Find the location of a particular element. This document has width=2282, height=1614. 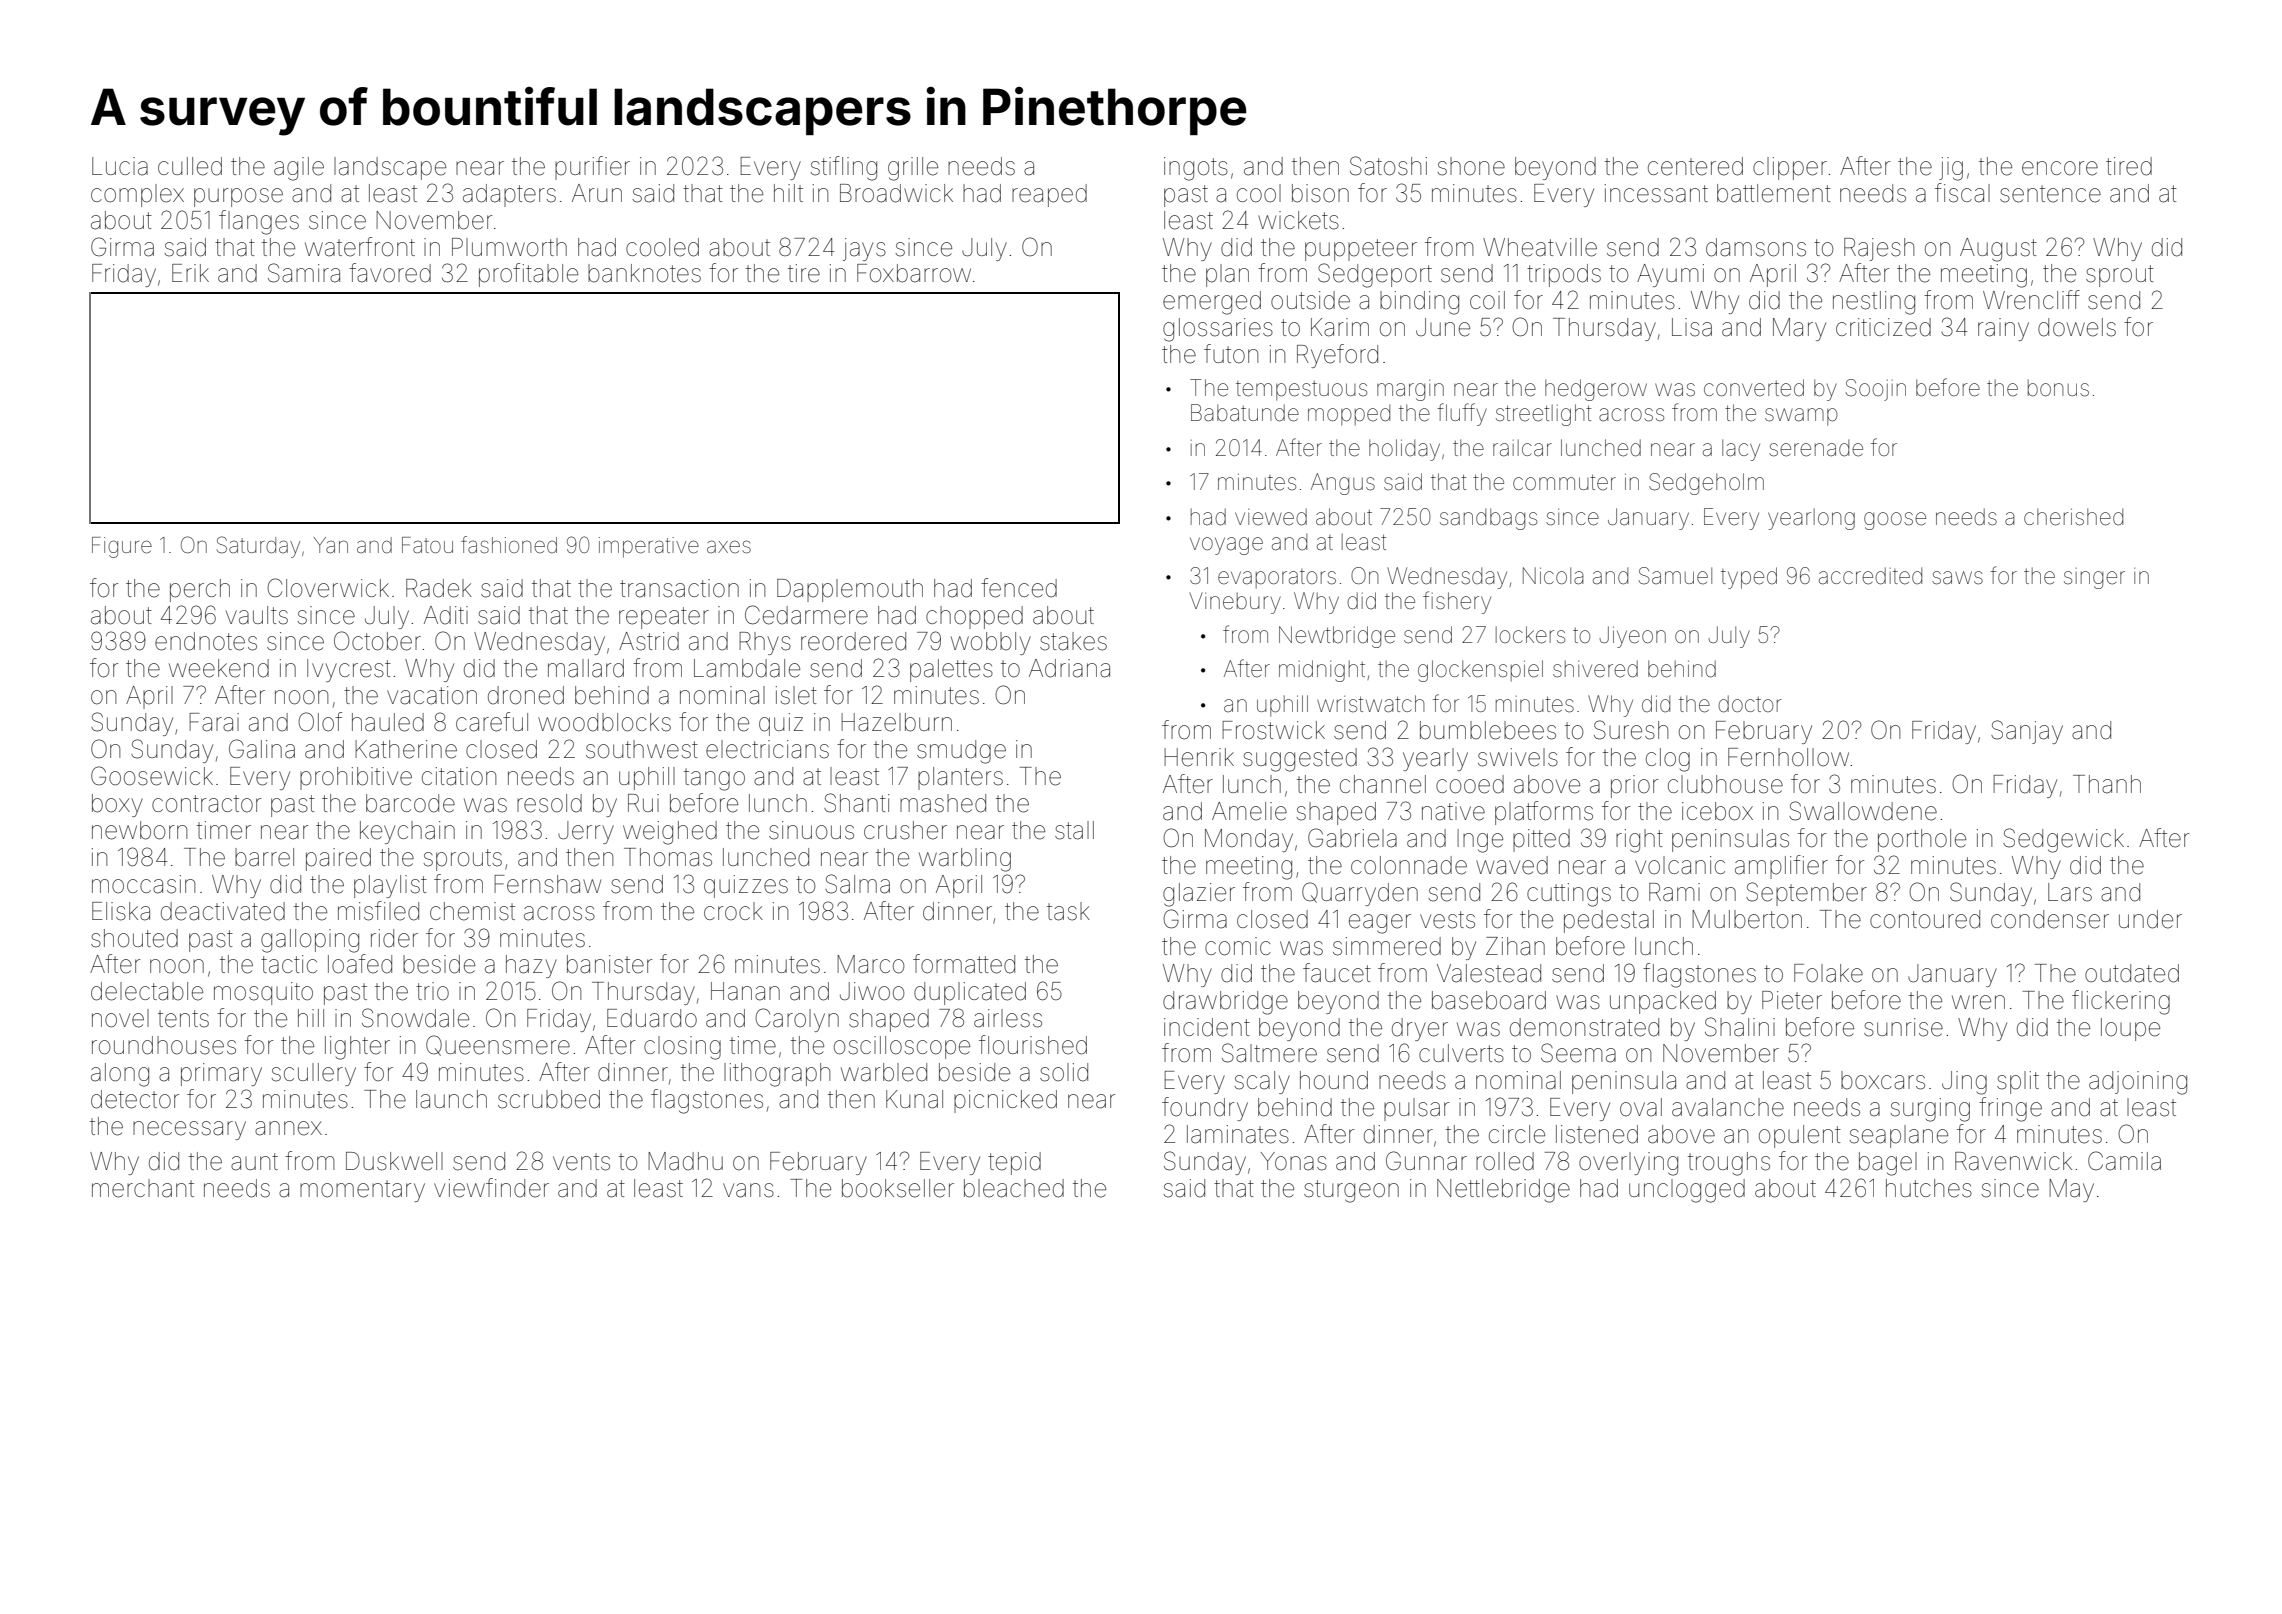

August is located at coordinates (1998, 250).
